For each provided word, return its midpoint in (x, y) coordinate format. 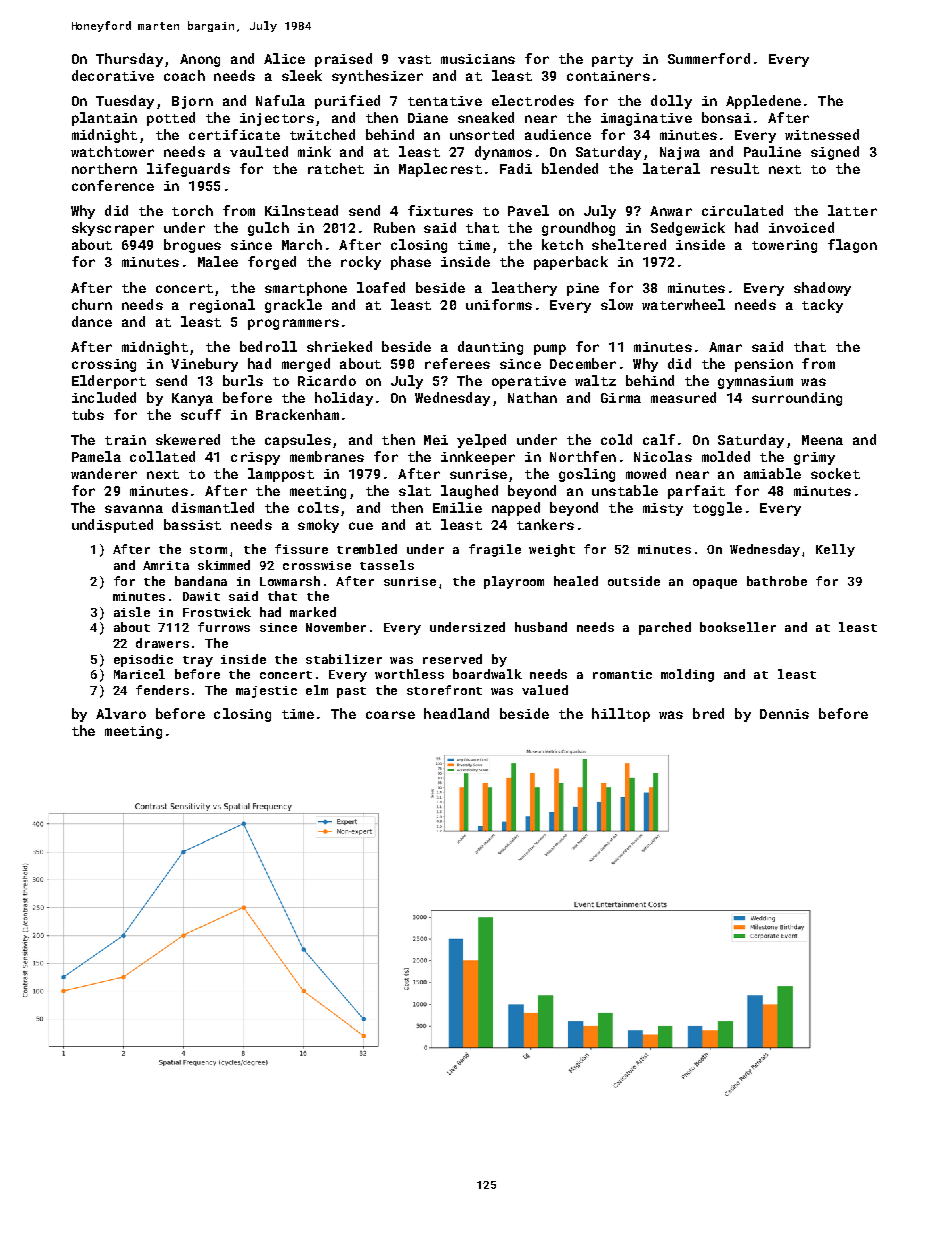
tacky (822, 306)
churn (92, 304)
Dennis (784, 714)
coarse (390, 715)
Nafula (280, 100)
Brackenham (297, 414)
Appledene (763, 102)
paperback (571, 263)
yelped (481, 441)
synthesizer (377, 77)
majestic (266, 692)
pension (764, 365)
